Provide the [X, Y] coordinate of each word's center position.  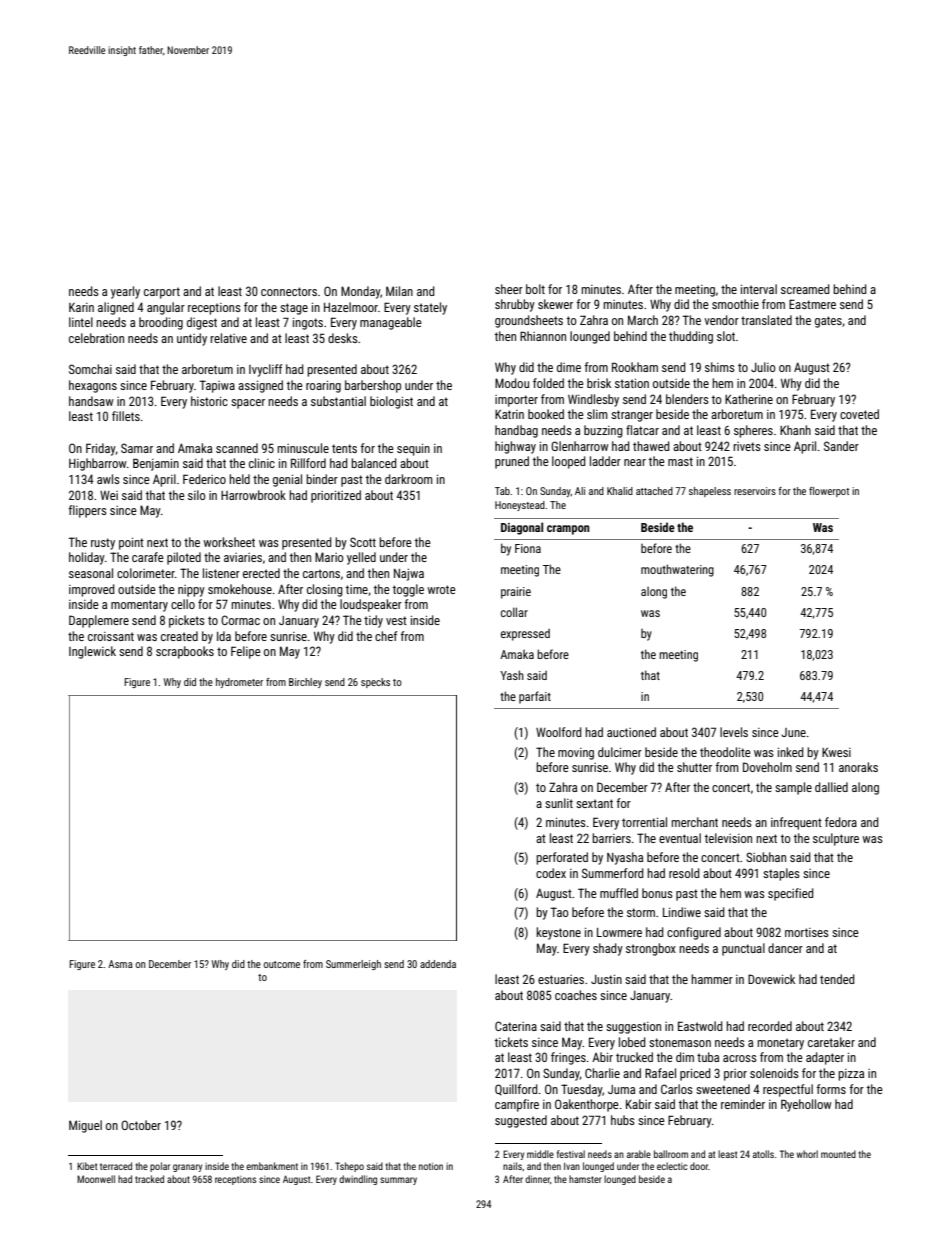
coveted [859, 414]
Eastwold [700, 1026]
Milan [399, 291]
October [141, 1125]
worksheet [229, 542]
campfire [517, 1105]
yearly [125, 292]
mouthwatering [677, 570]
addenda [438, 964]
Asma [120, 964]
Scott [363, 542]
